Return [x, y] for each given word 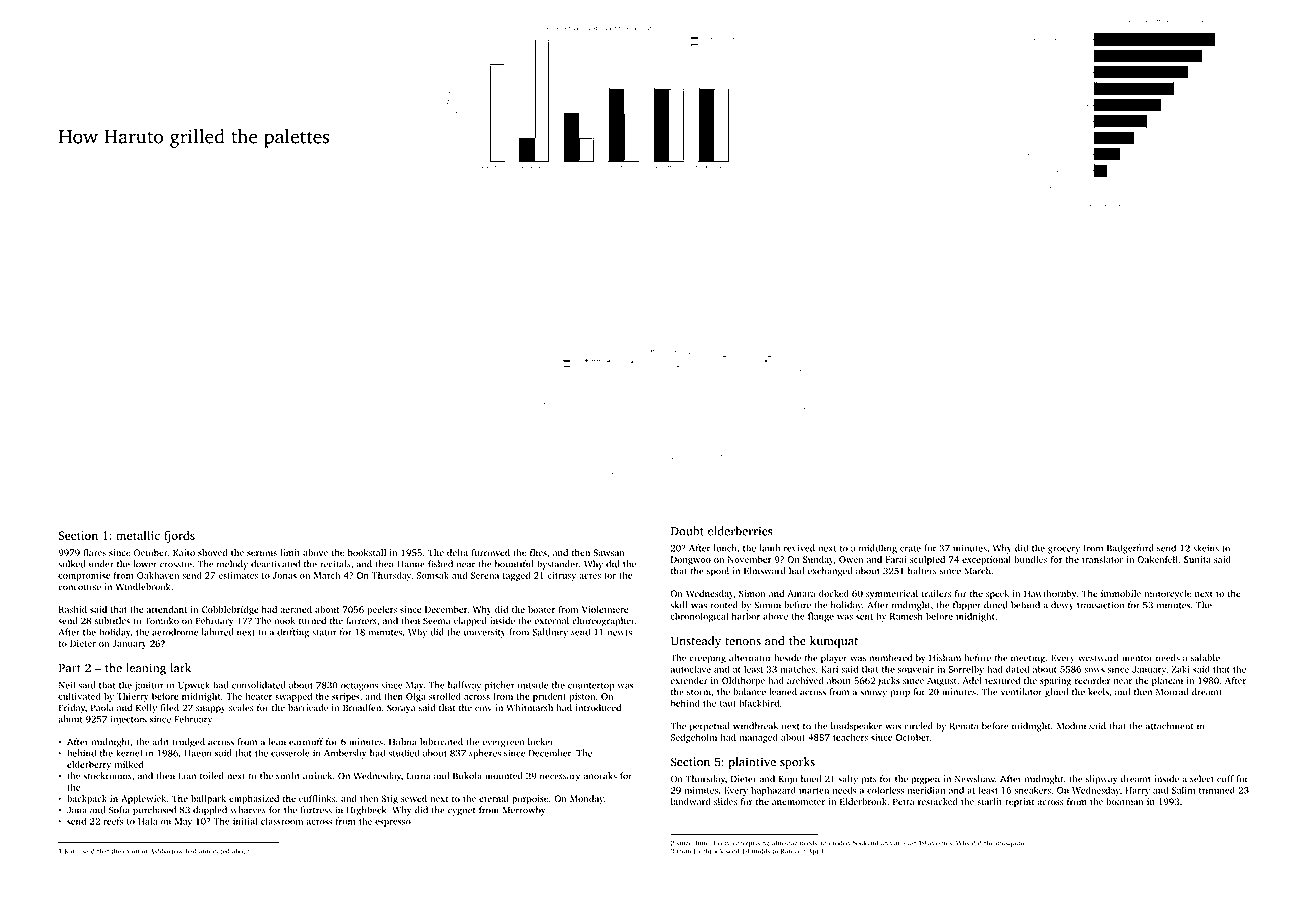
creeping [707, 659]
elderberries [740, 531]
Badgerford [1130, 549]
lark [180, 668]
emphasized [254, 799]
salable [1205, 658]
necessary [560, 778]
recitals [335, 564]
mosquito [1010, 844]
